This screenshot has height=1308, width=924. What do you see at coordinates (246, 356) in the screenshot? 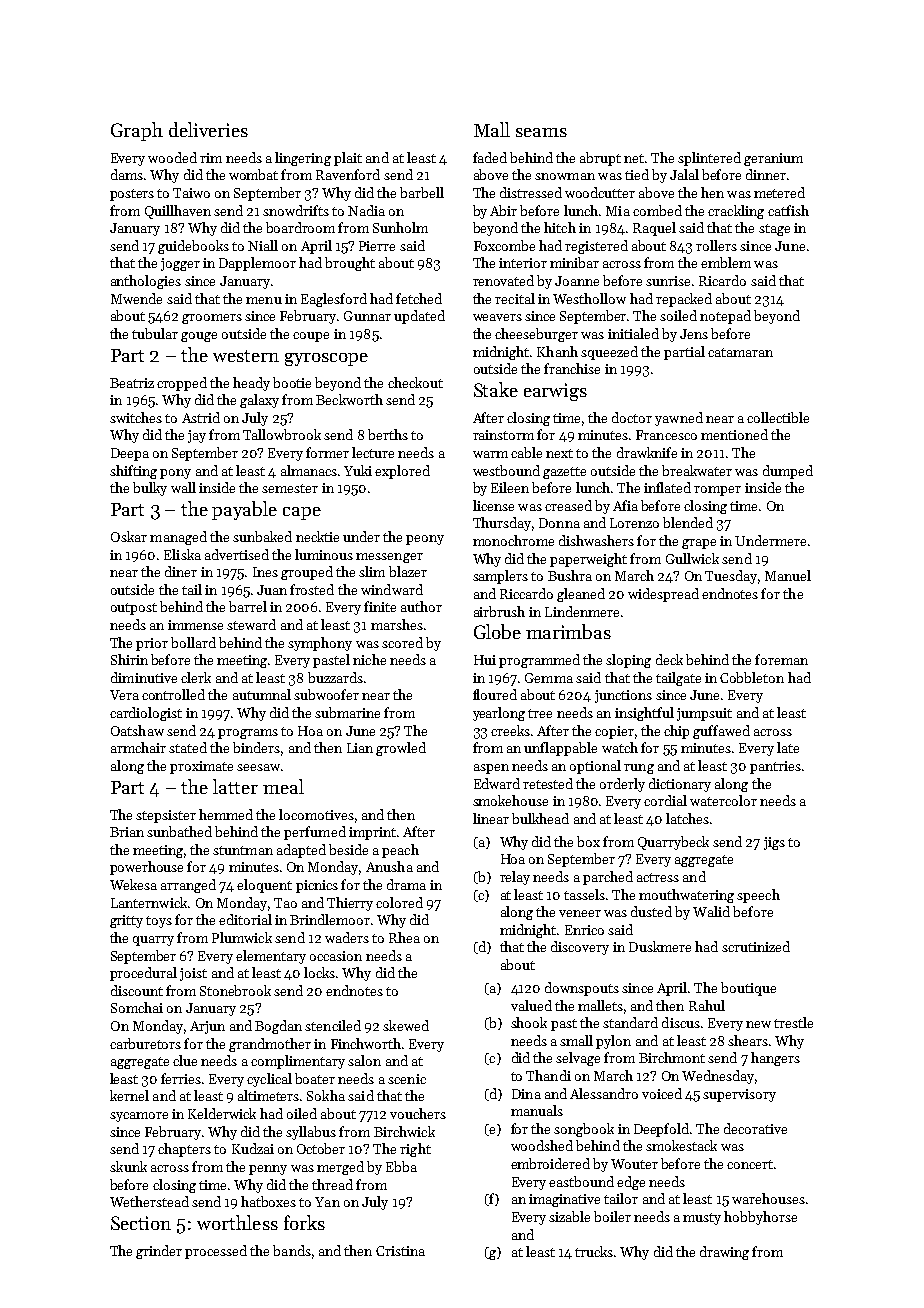
I see `western` at bounding box center [246, 356].
